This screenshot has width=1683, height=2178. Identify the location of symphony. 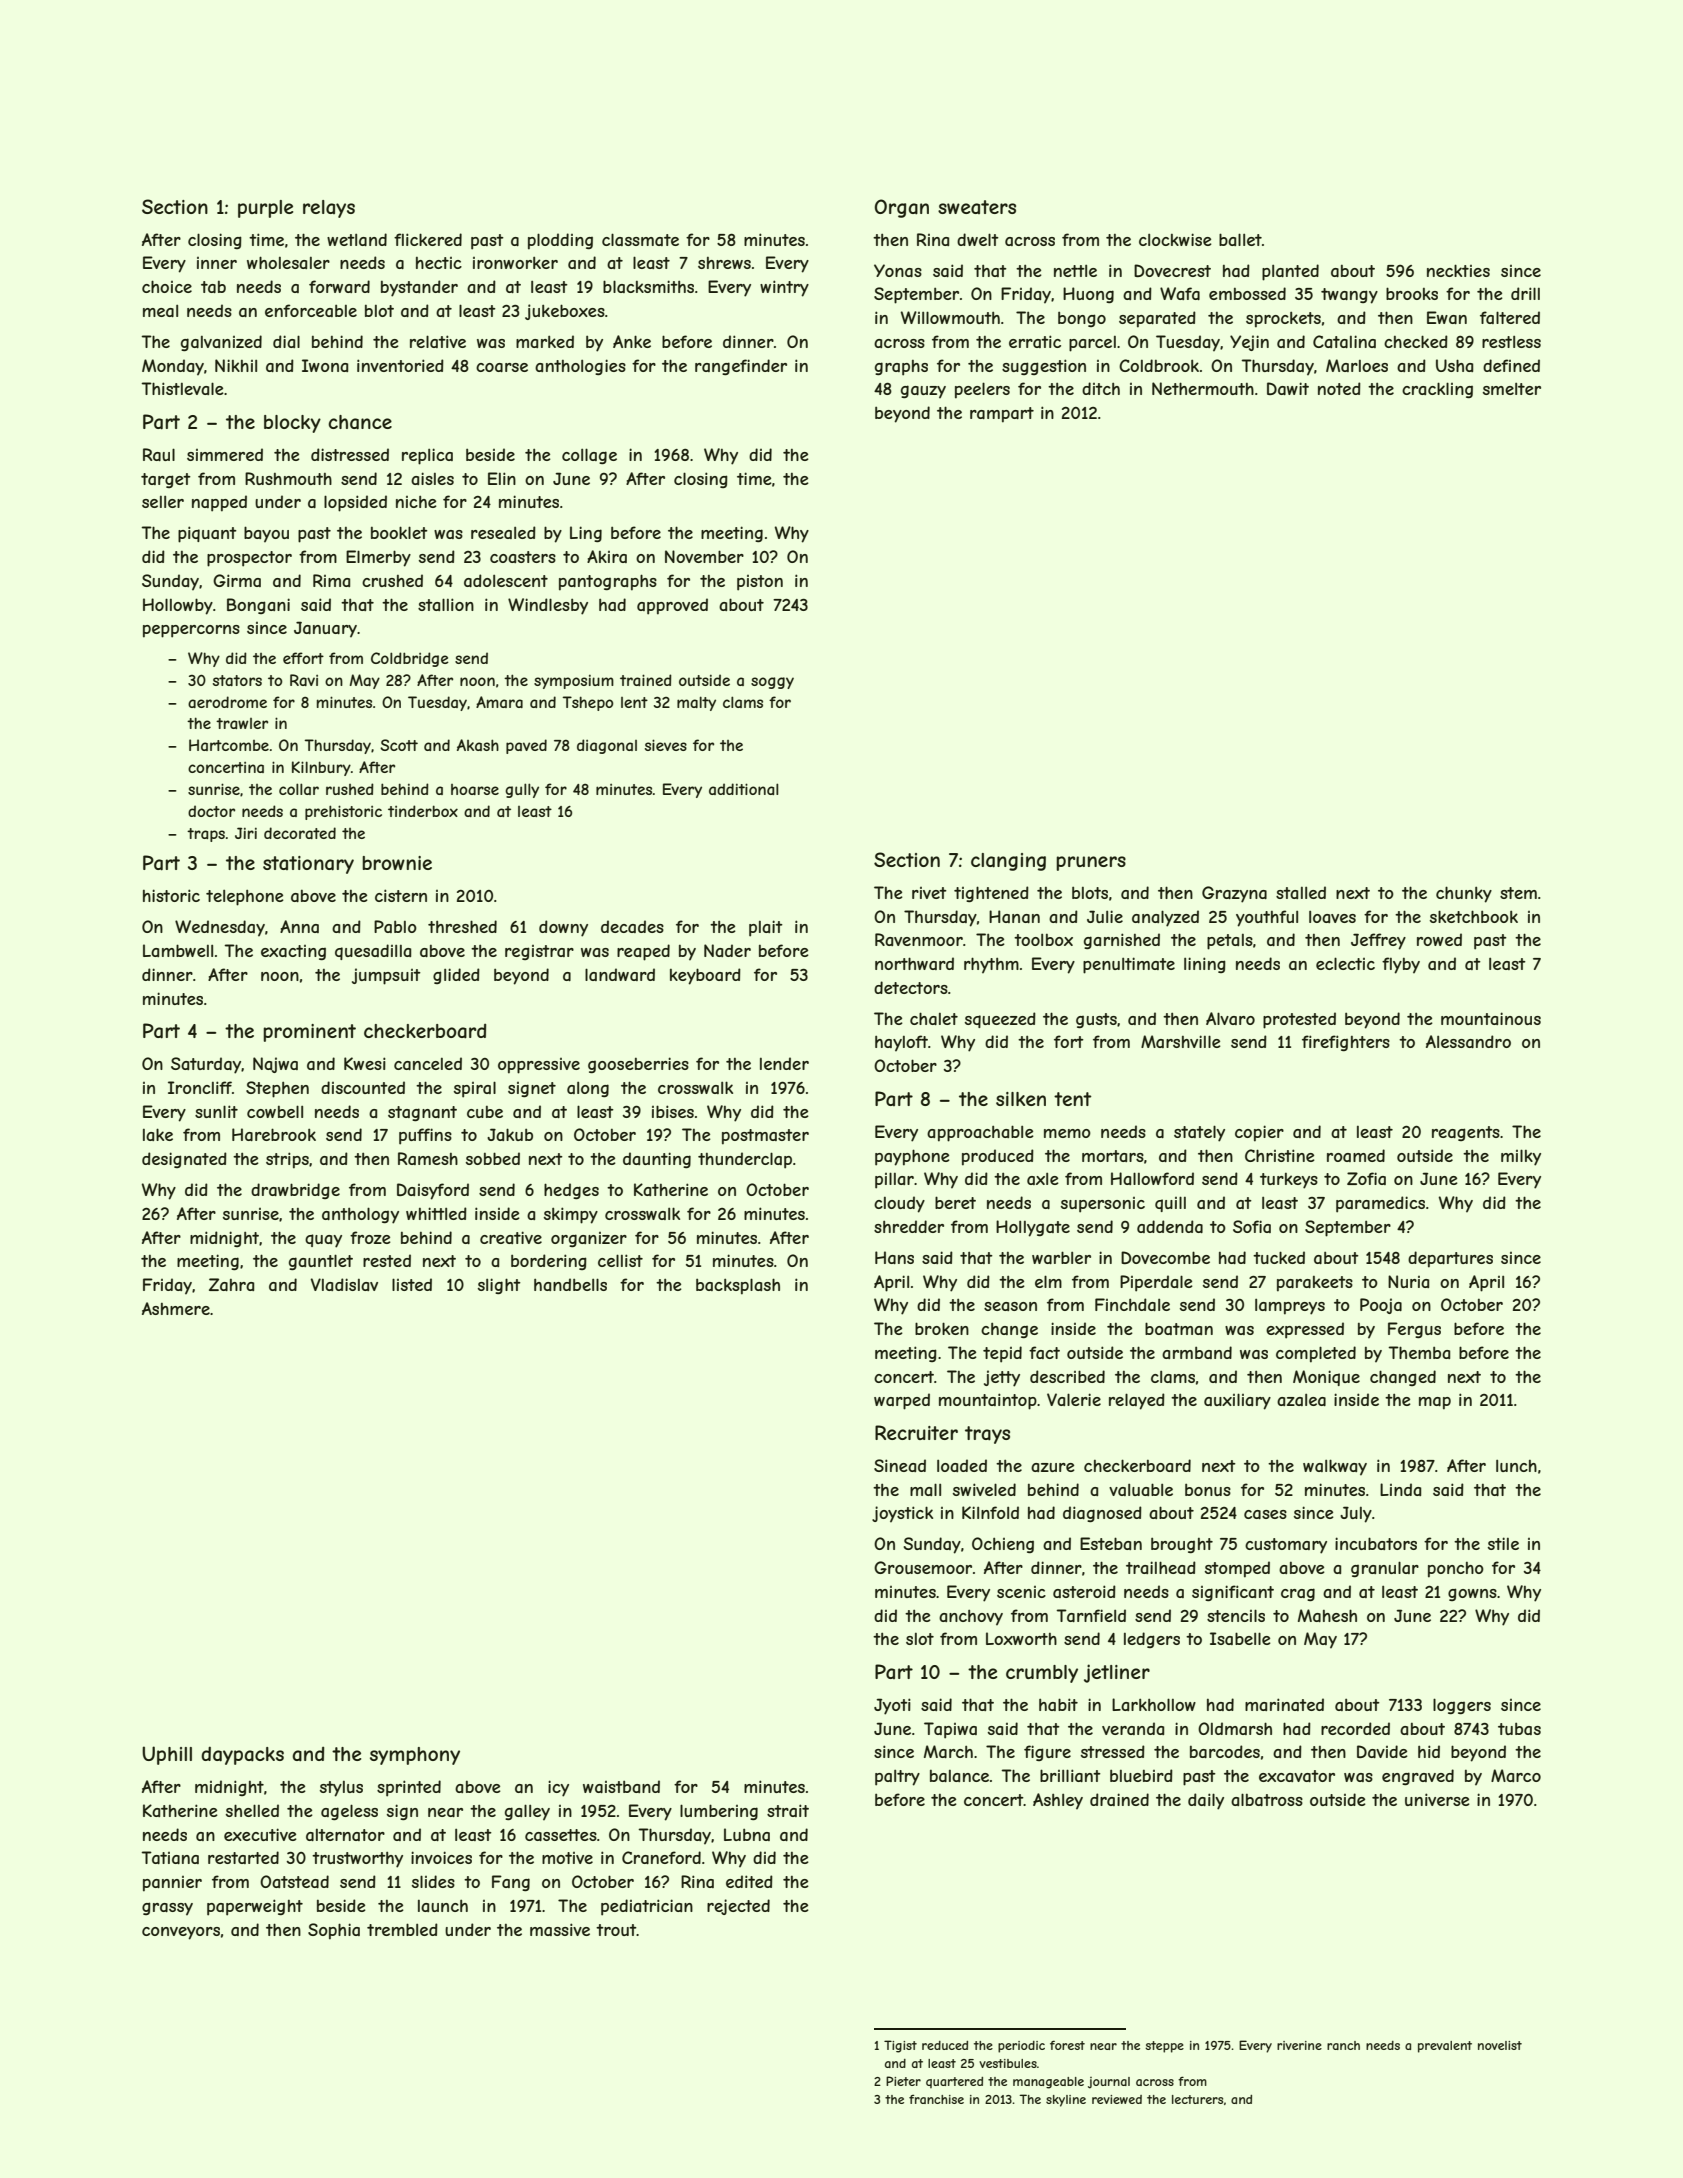
(415, 1756).
